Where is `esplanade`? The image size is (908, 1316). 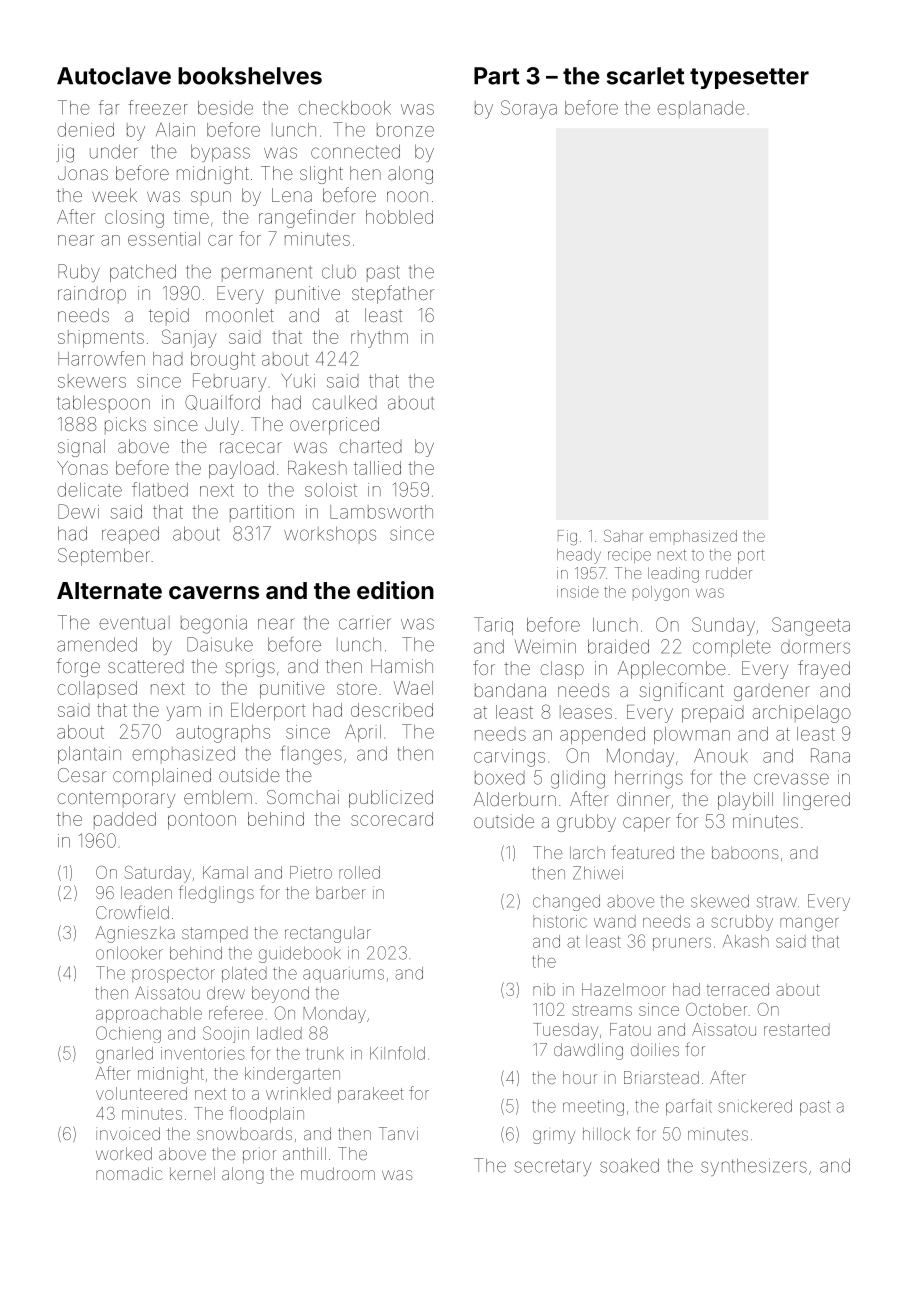
esplanade is located at coordinates (701, 109).
